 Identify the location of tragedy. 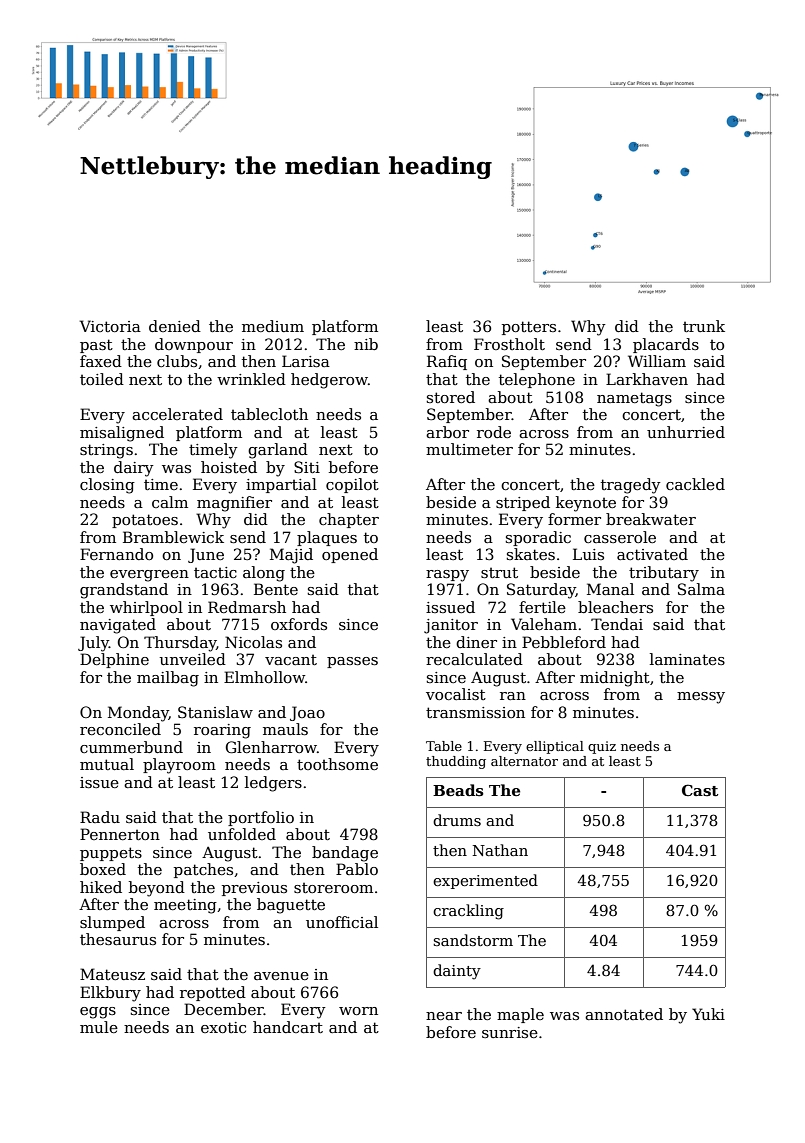
(631, 486).
